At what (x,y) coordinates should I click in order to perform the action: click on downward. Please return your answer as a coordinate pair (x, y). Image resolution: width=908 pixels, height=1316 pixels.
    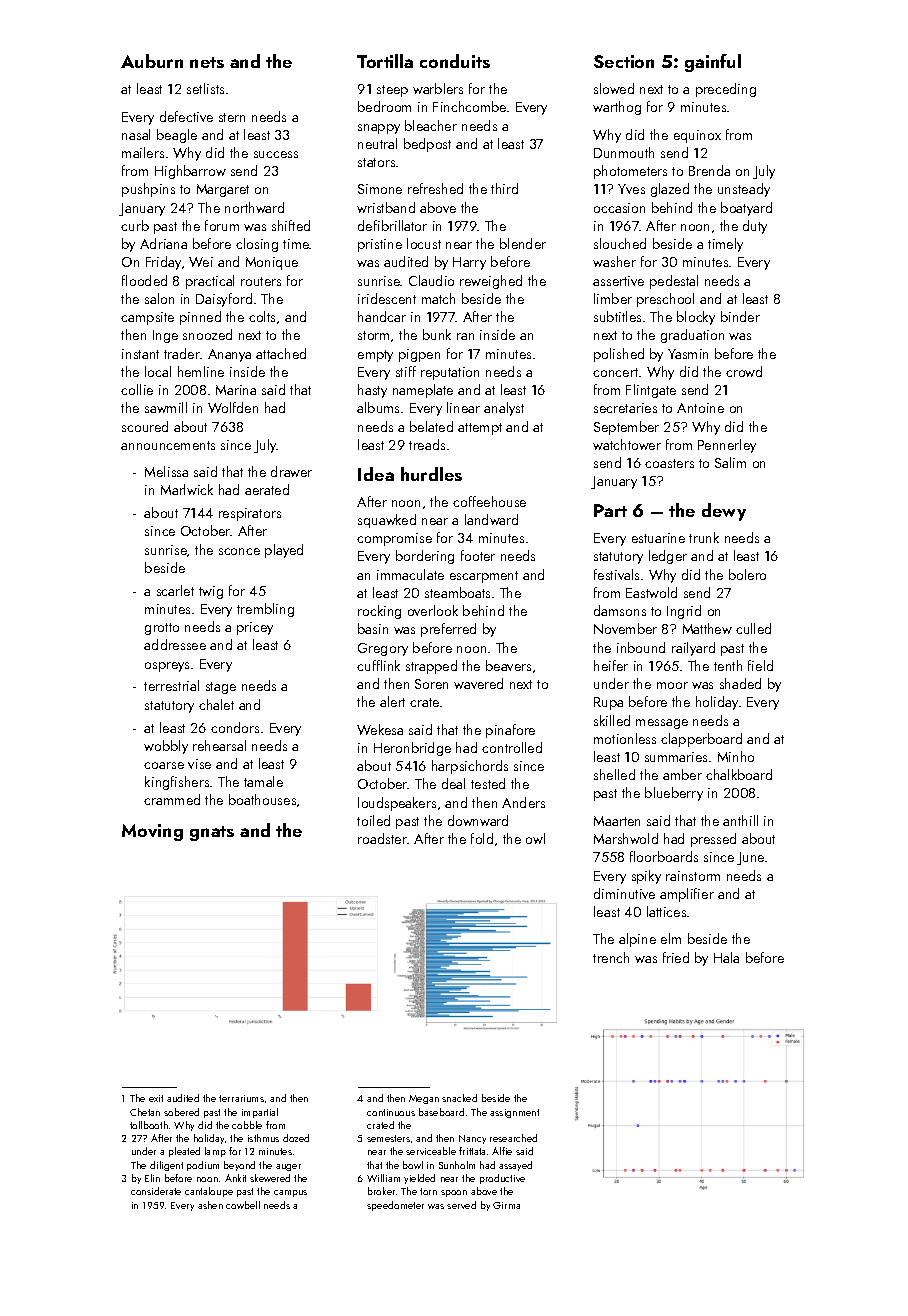
    Looking at the image, I should click on (478, 820).
